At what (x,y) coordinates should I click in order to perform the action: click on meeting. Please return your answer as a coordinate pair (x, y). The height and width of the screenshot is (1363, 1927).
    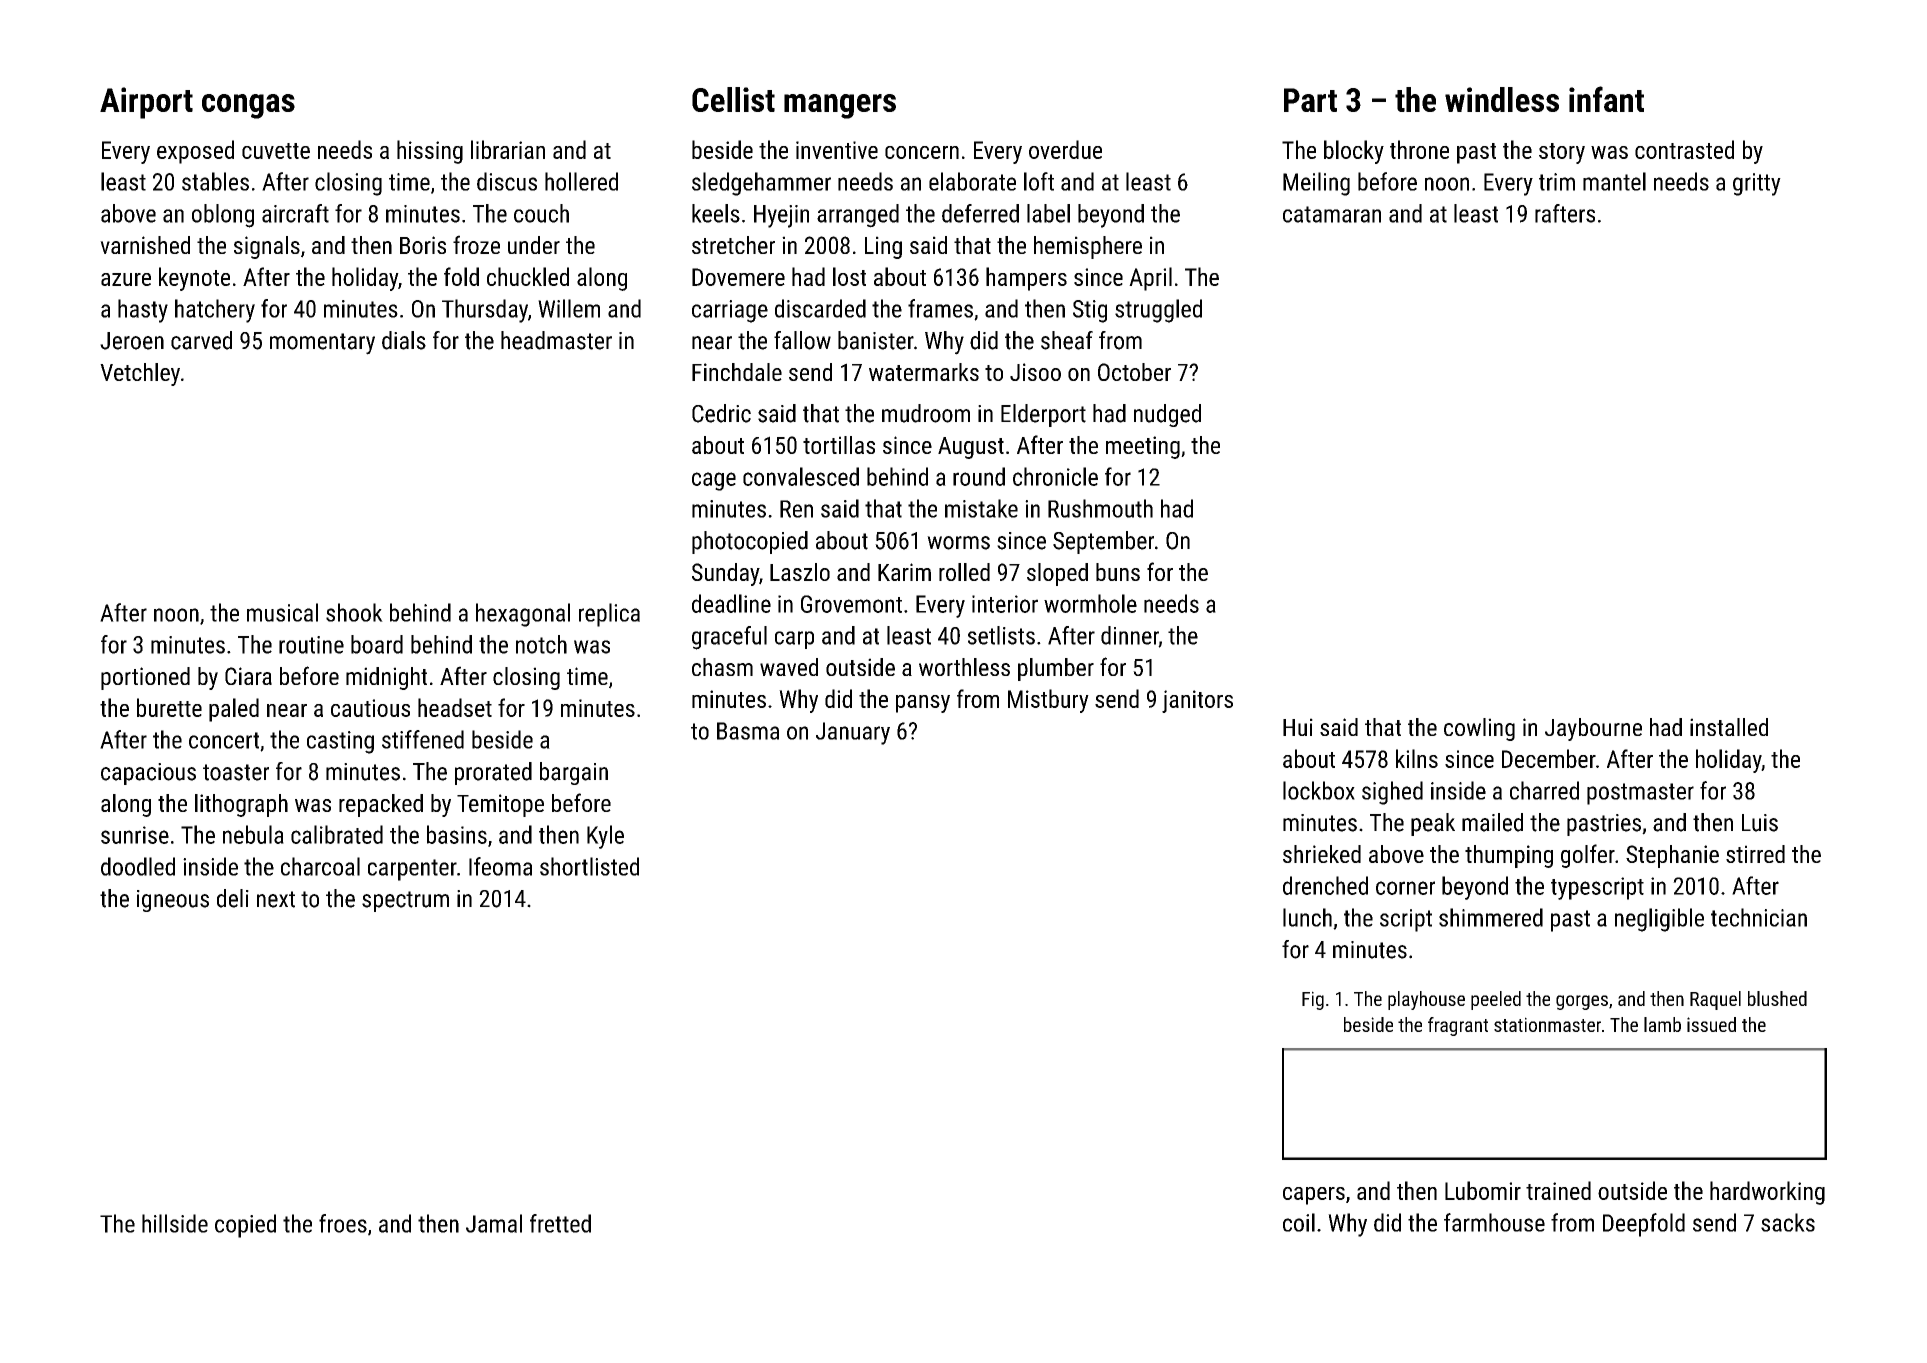
    Looking at the image, I should click on (1143, 447).
